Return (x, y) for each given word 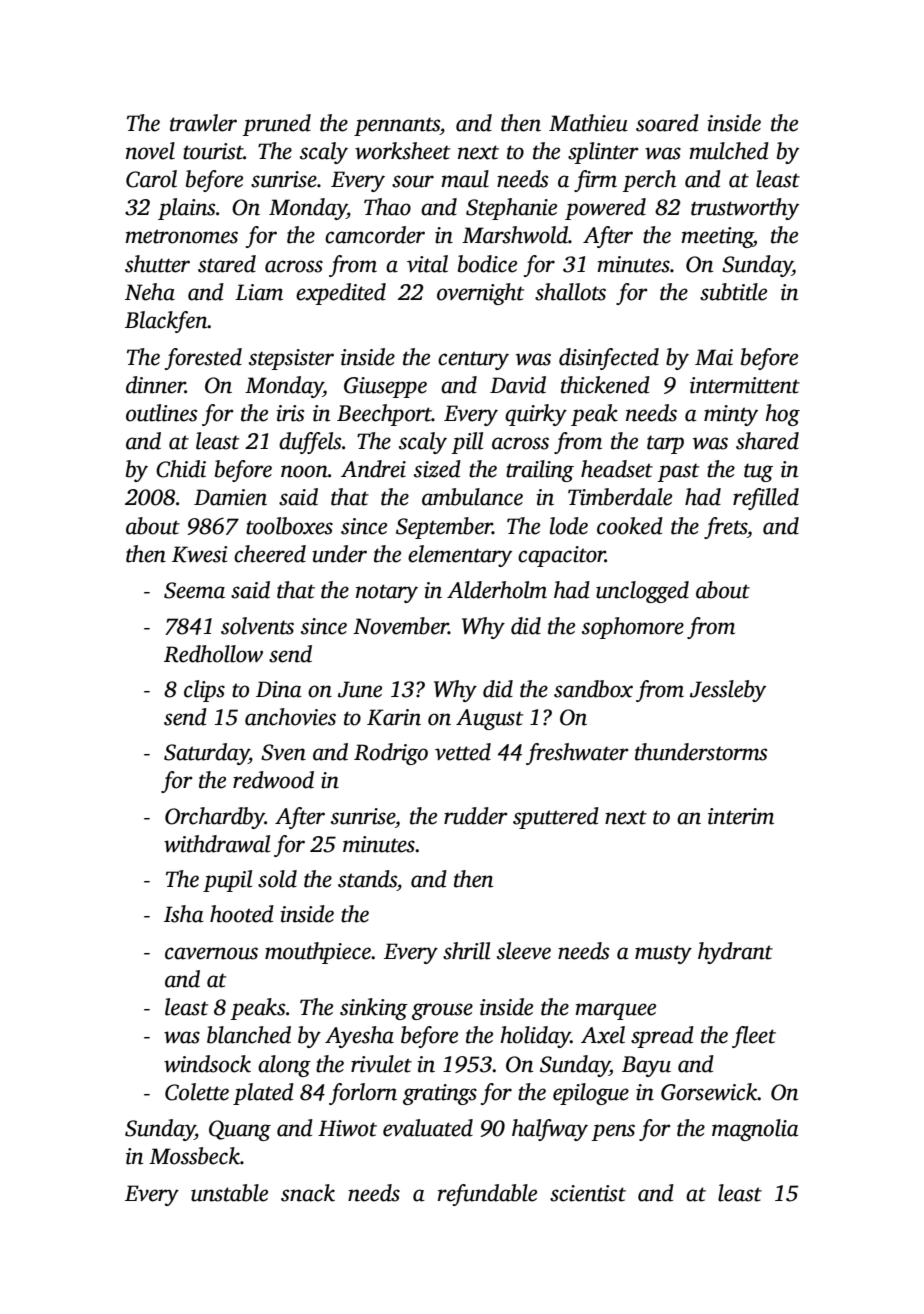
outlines (161, 413)
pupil (227, 881)
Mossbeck (194, 1156)
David (518, 385)
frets (725, 528)
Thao (387, 207)
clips (204, 691)
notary (387, 593)
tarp (665, 444)
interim (741, 816)
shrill (466, 951)
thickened (605, 385)
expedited (341, 294)
